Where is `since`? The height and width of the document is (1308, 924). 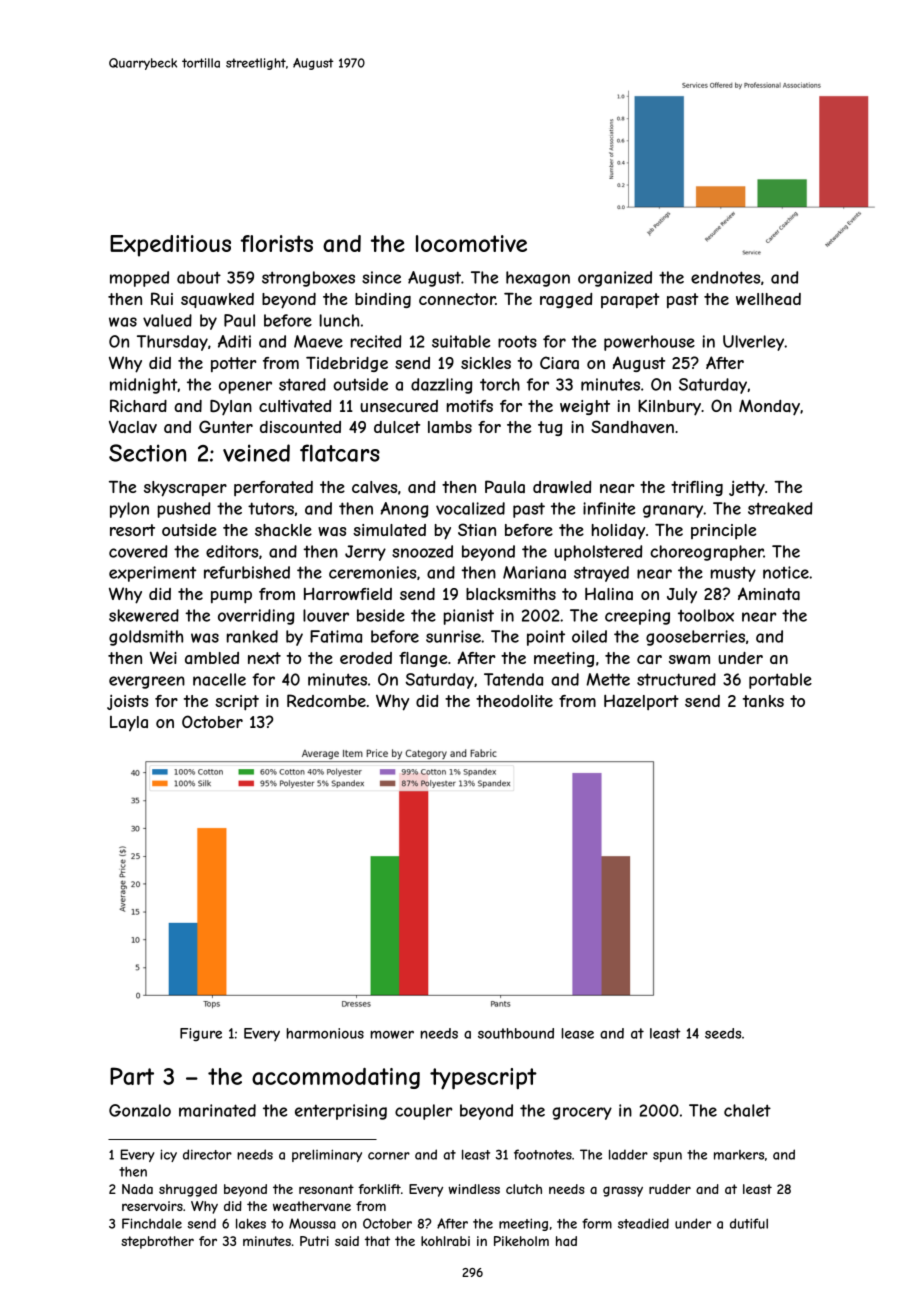 since is located at coordinates (381, 277).
